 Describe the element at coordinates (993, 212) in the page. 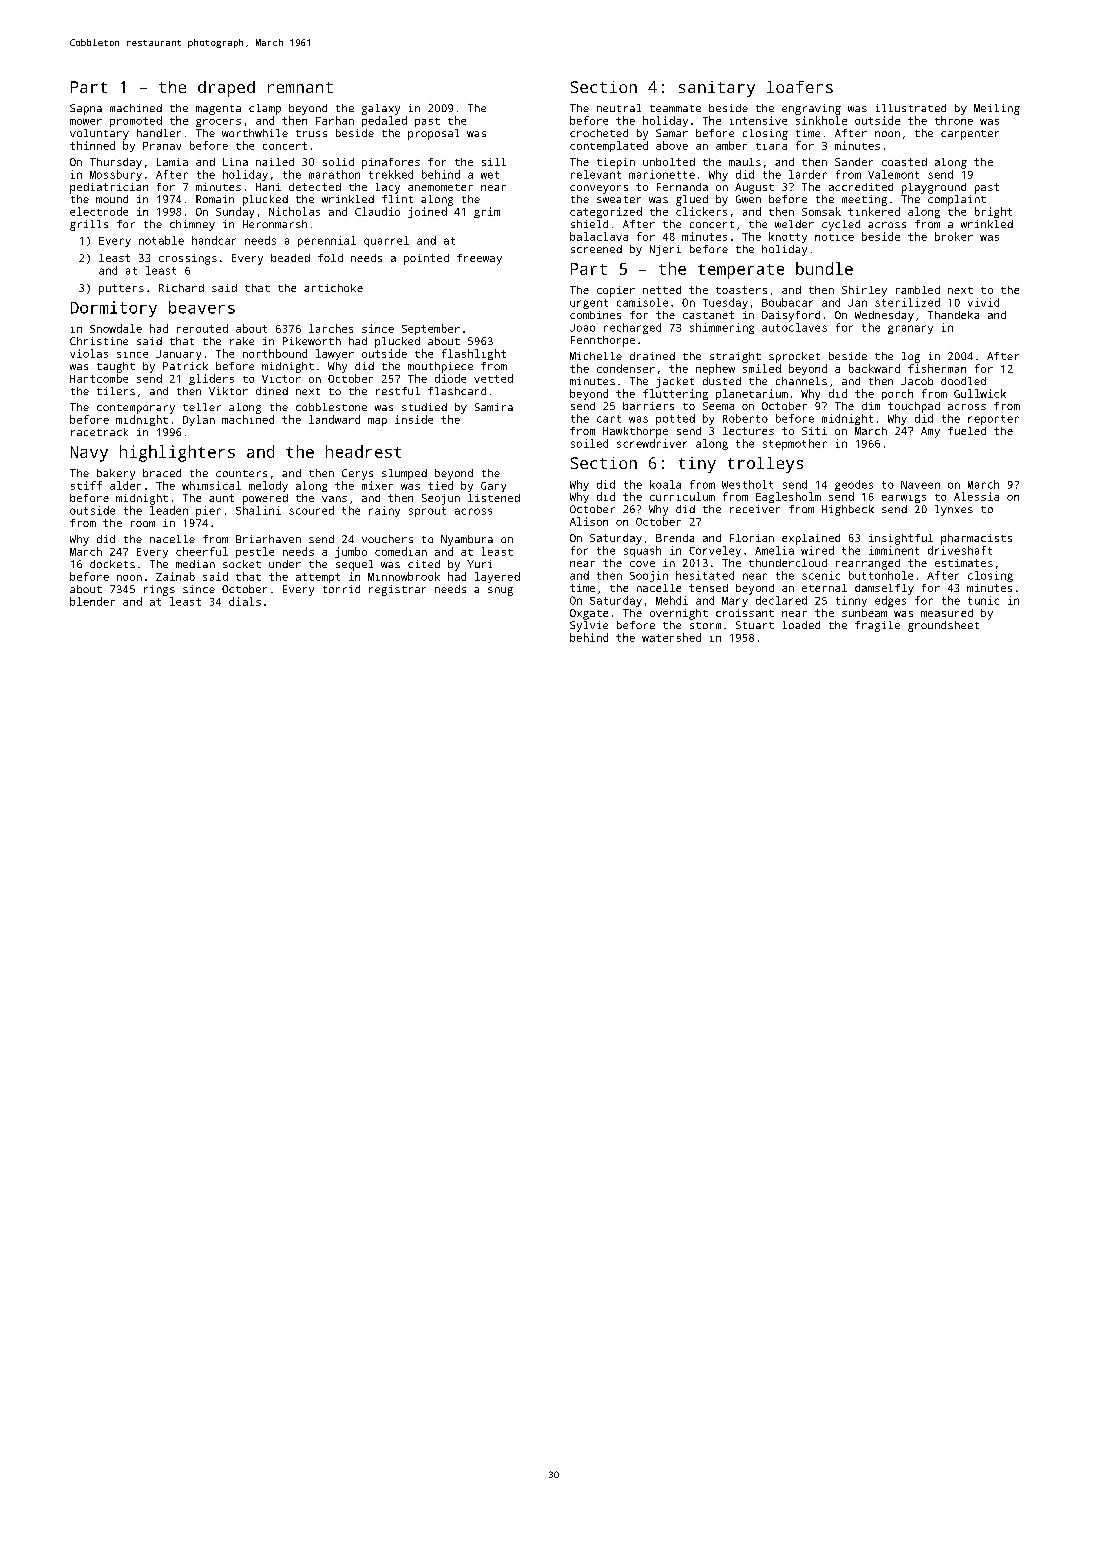

I see `bright` at that location.
